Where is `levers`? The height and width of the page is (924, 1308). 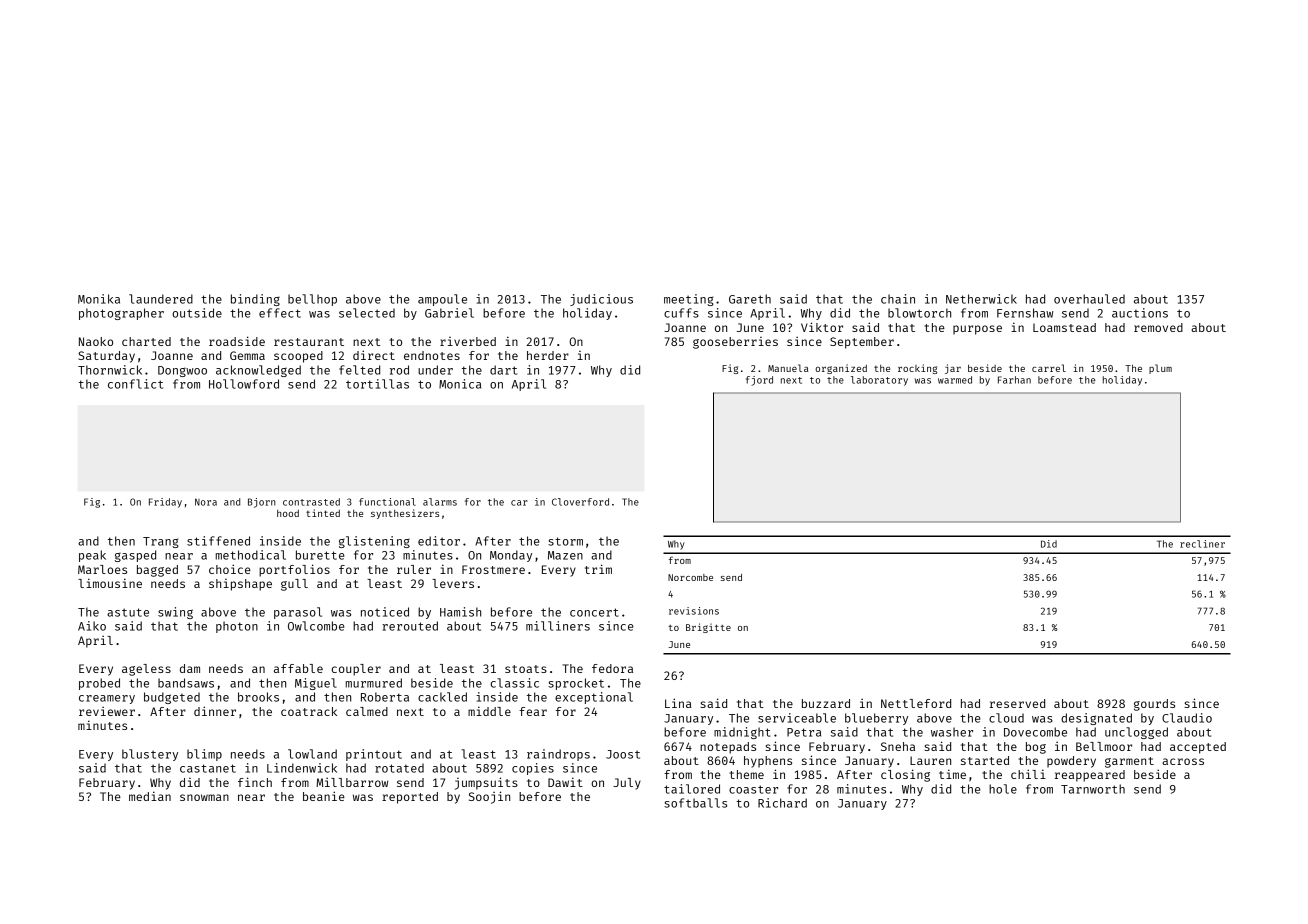 levers is located at coordinates (453, 583).
